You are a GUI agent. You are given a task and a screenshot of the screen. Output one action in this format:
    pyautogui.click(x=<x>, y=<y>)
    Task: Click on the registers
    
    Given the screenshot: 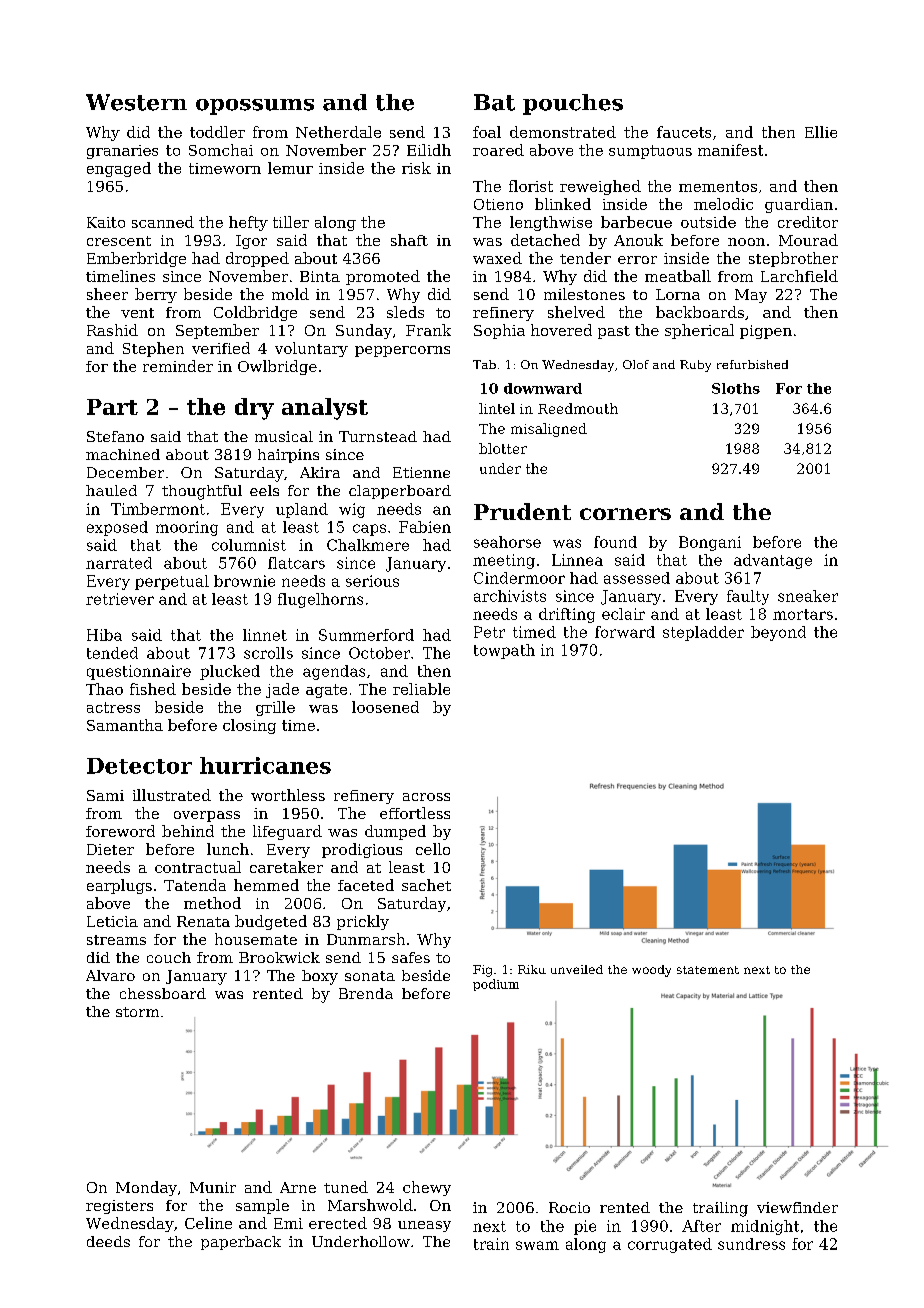 What is the action you would take?
    pyautogui.click(x=119, y=1207)
